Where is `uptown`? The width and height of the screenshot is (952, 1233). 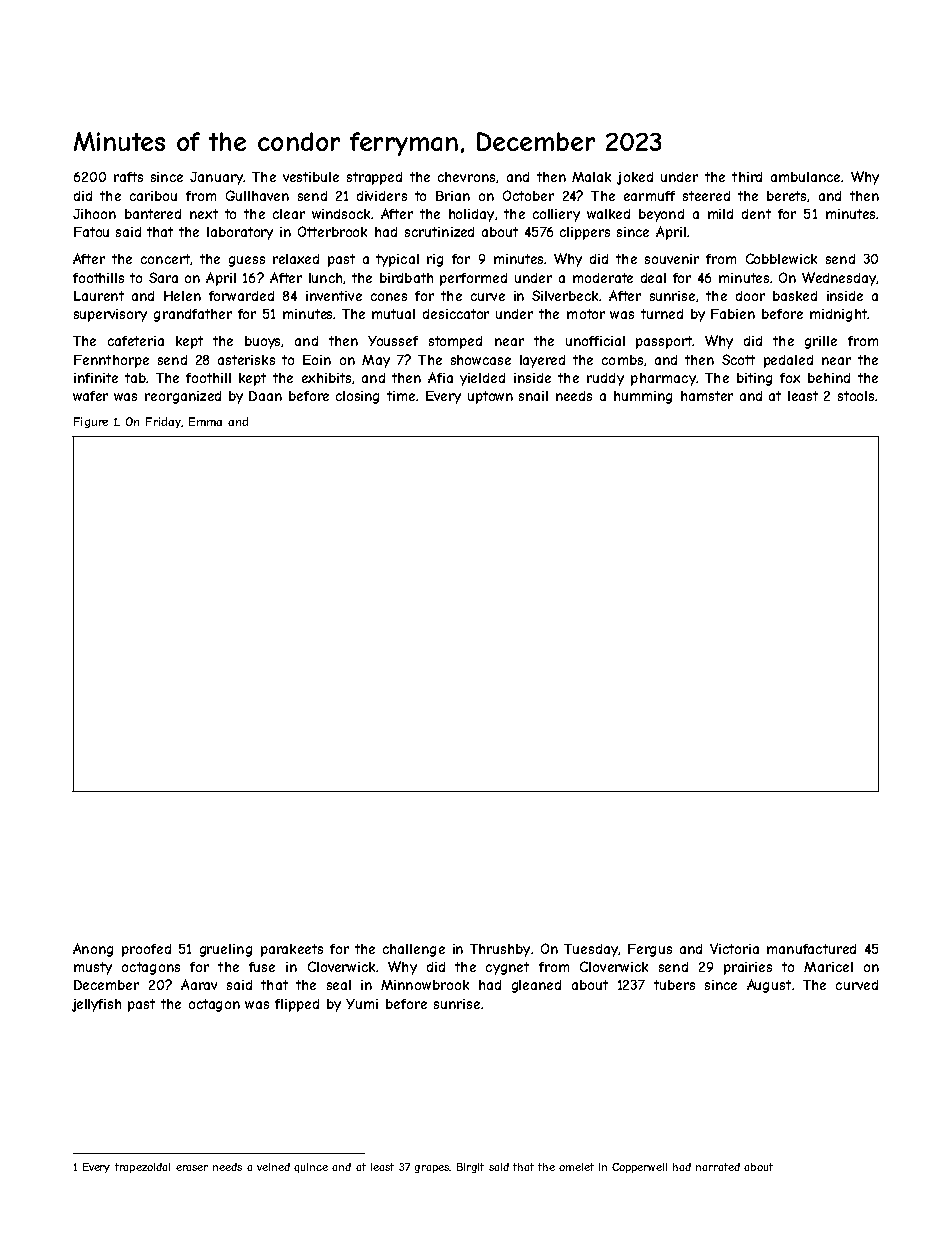
uptown is located at coordinates (490, 397).
